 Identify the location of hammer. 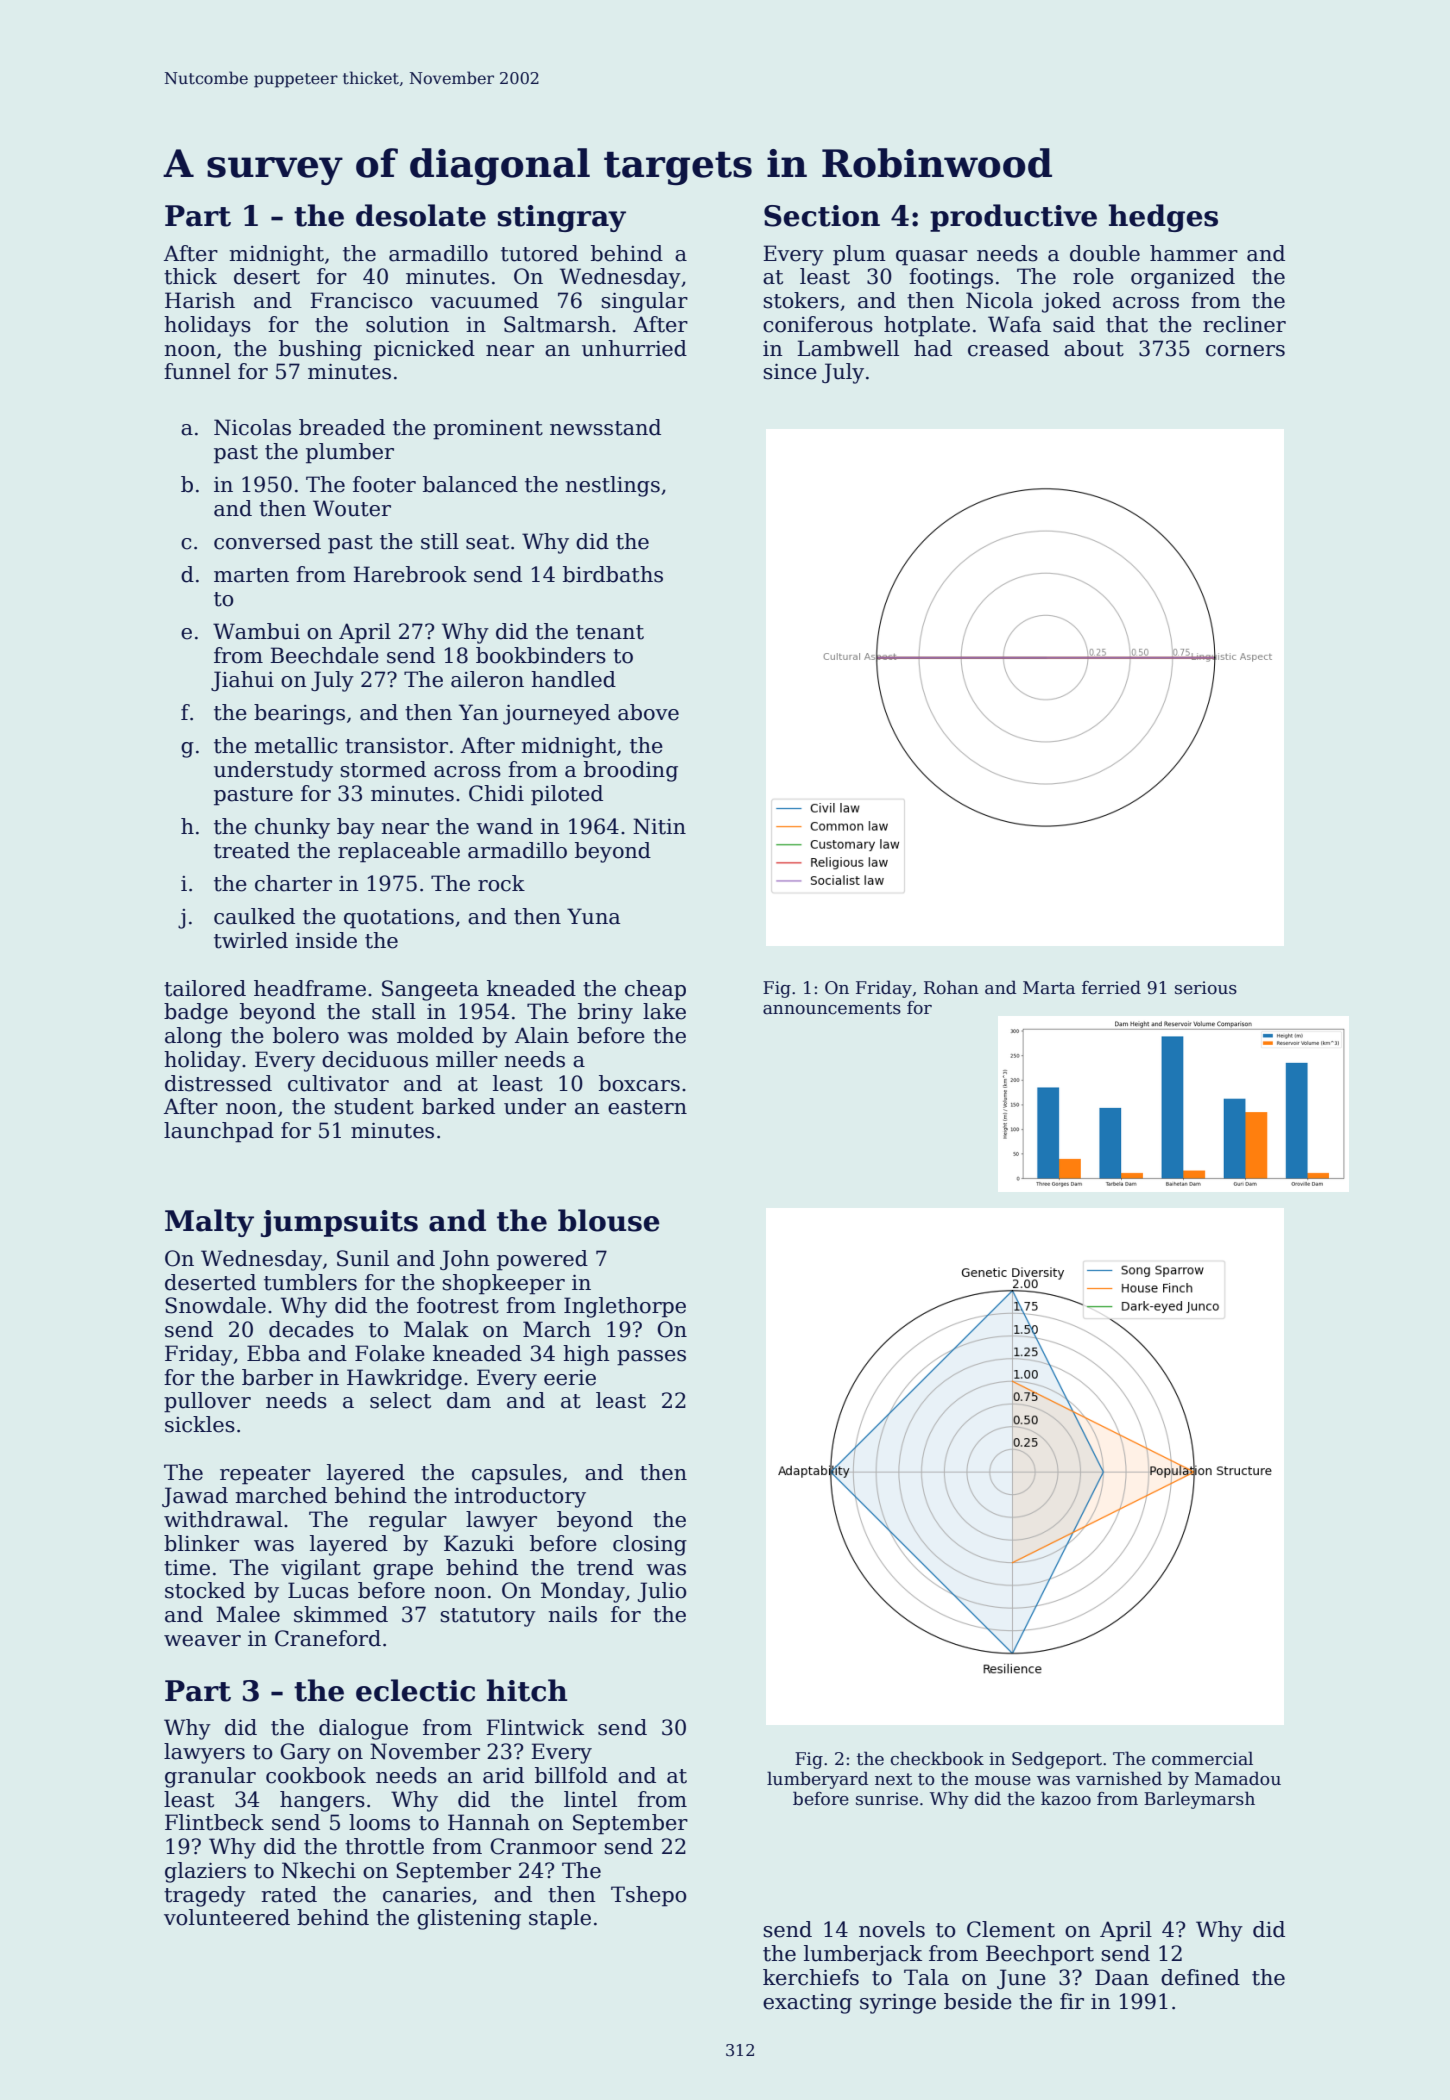
(1194, 253).
